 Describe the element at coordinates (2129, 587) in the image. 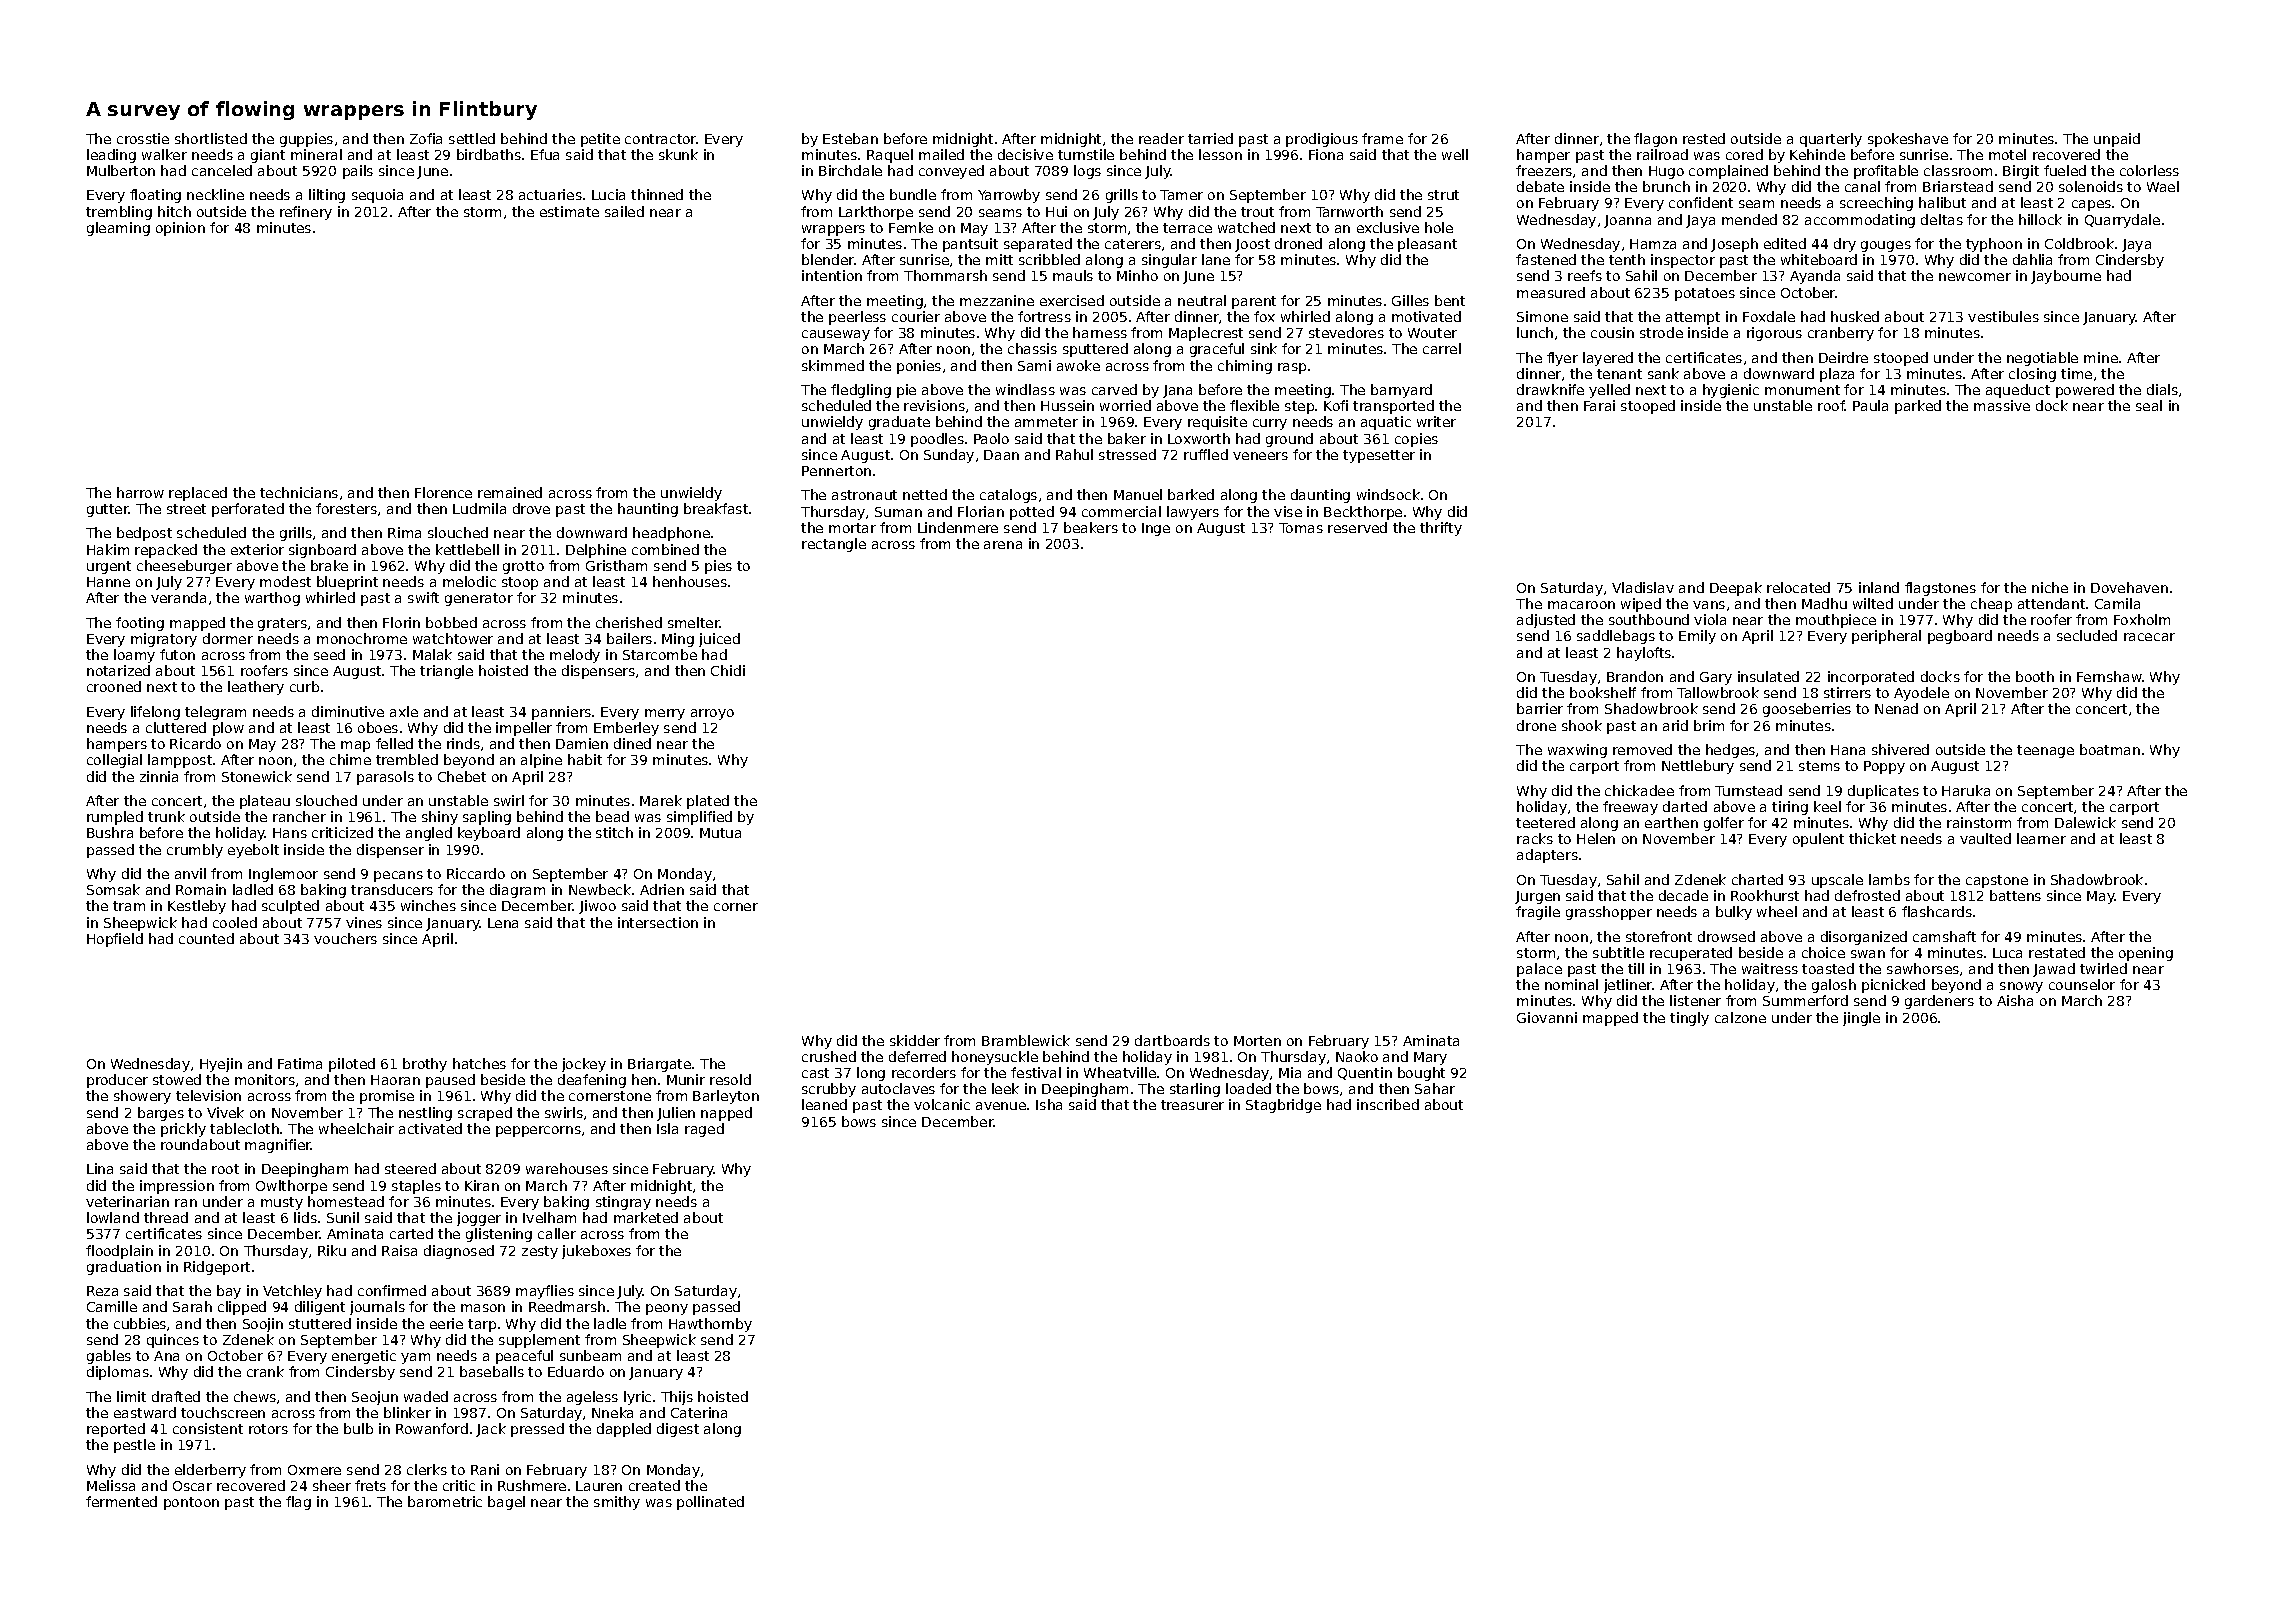

I see `Dovehaven` at that location.
